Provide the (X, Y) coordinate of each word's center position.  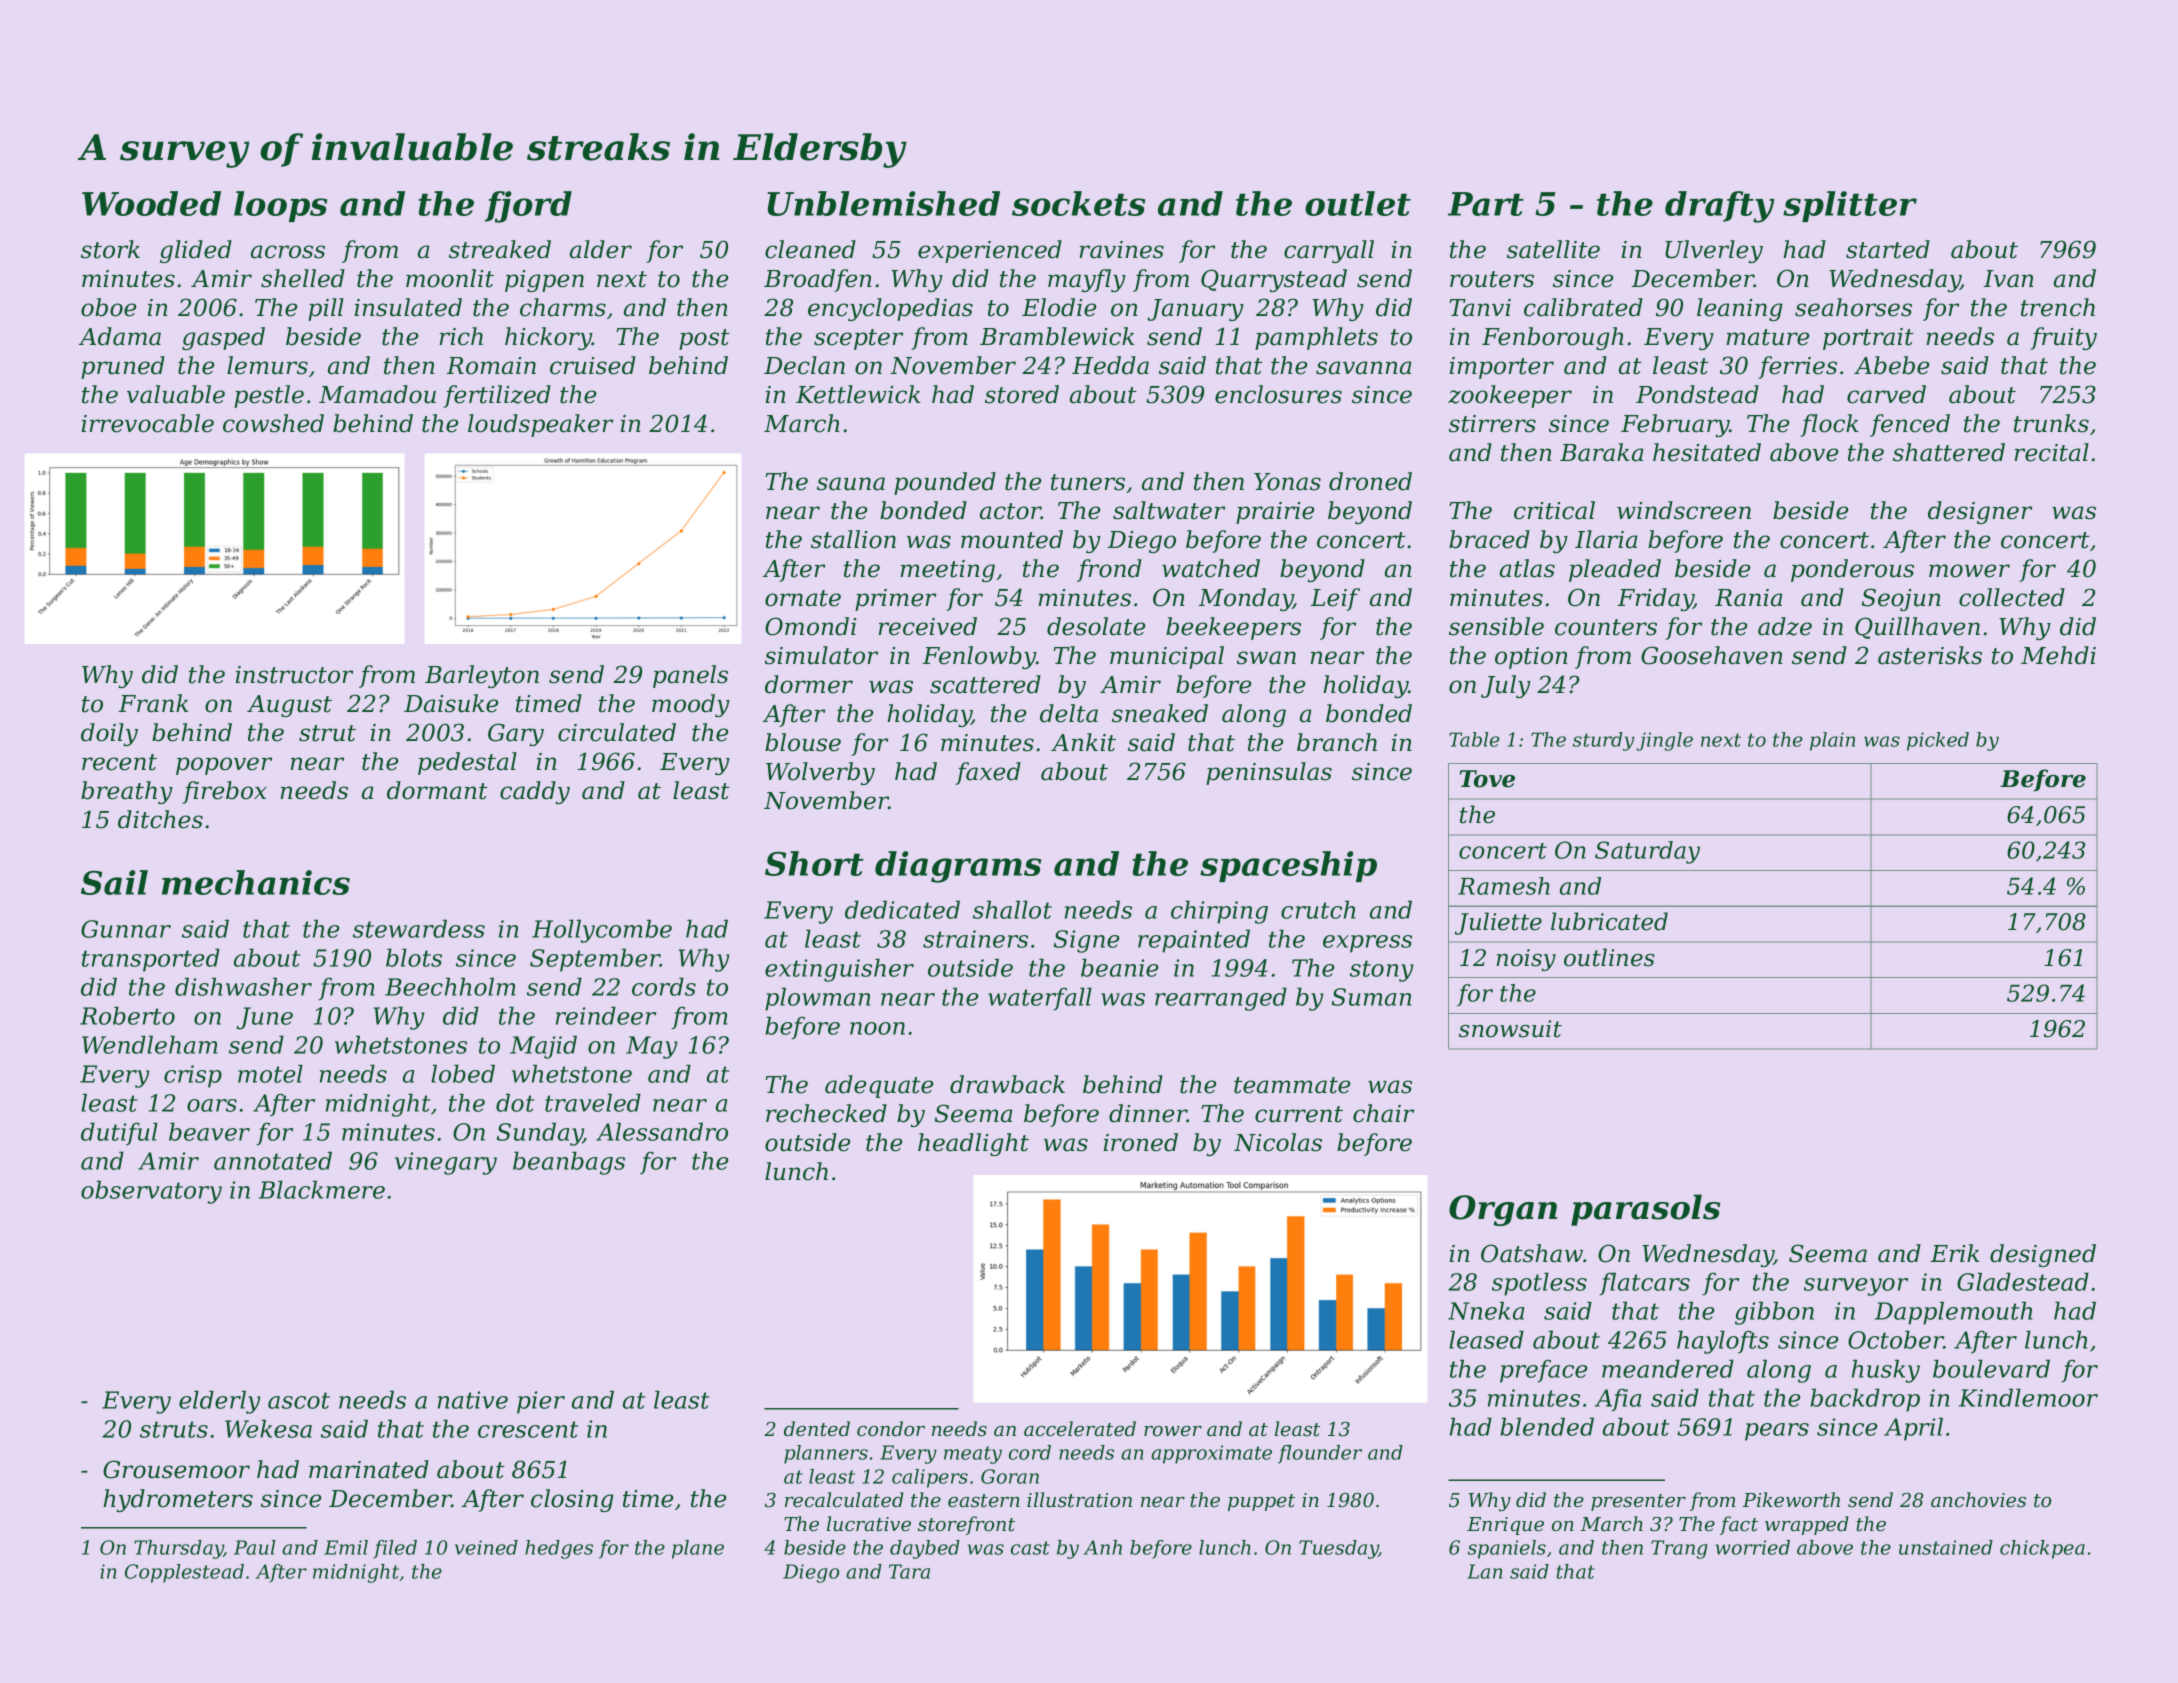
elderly (220, 1402)
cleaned (810, 249)
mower (1969, 571)
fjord (528, 207)
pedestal (467, 763)
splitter (1850, 206)
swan (1266, 658)
